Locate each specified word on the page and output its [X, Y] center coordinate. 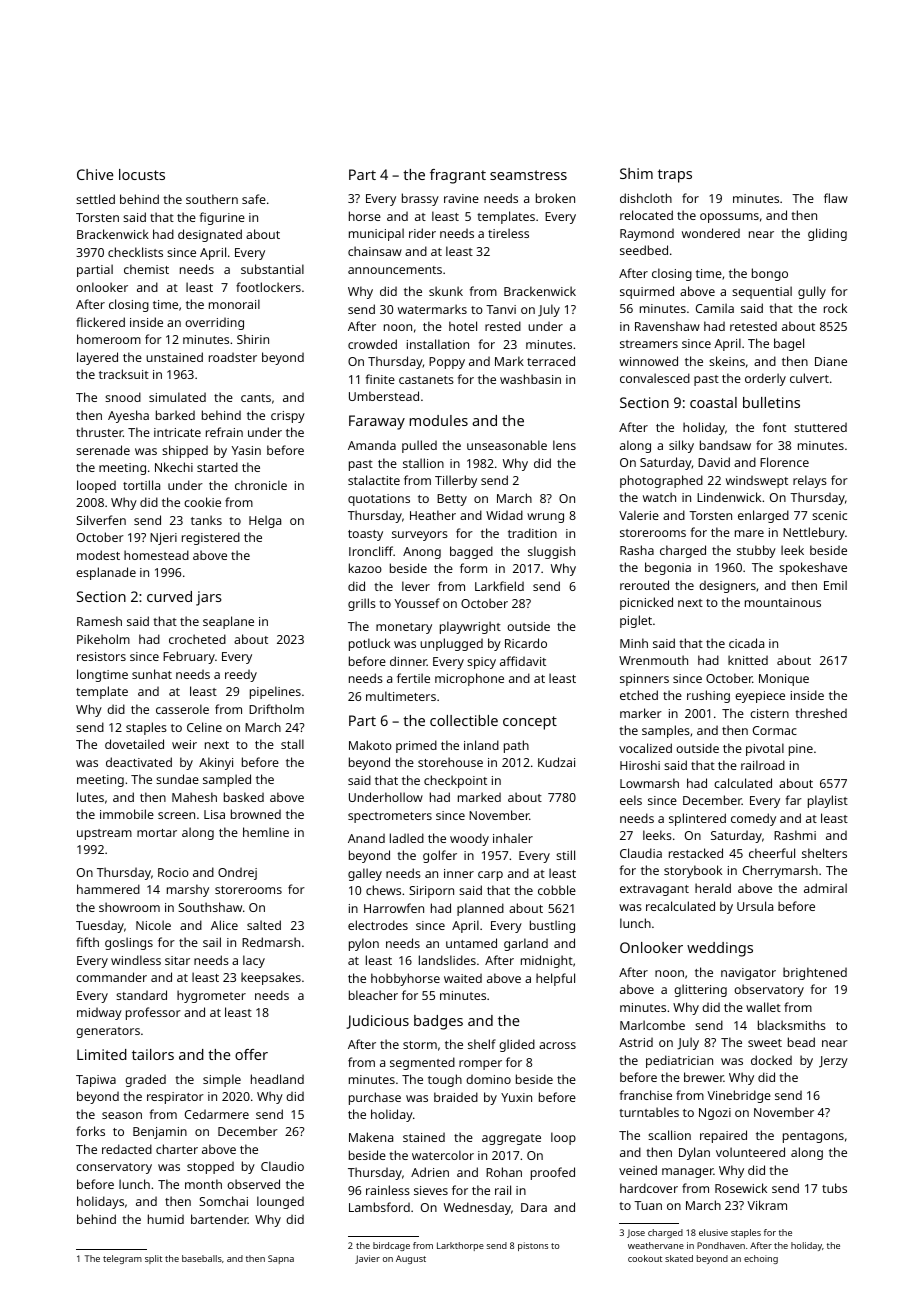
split [153, 1259]
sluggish [551, 552]
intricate [177, 432]
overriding [214, 323]
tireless [508, 233]
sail [212, 942]
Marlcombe [652, 1025]
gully [812, 292]
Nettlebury [814, 533]
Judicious [377, 1022]
